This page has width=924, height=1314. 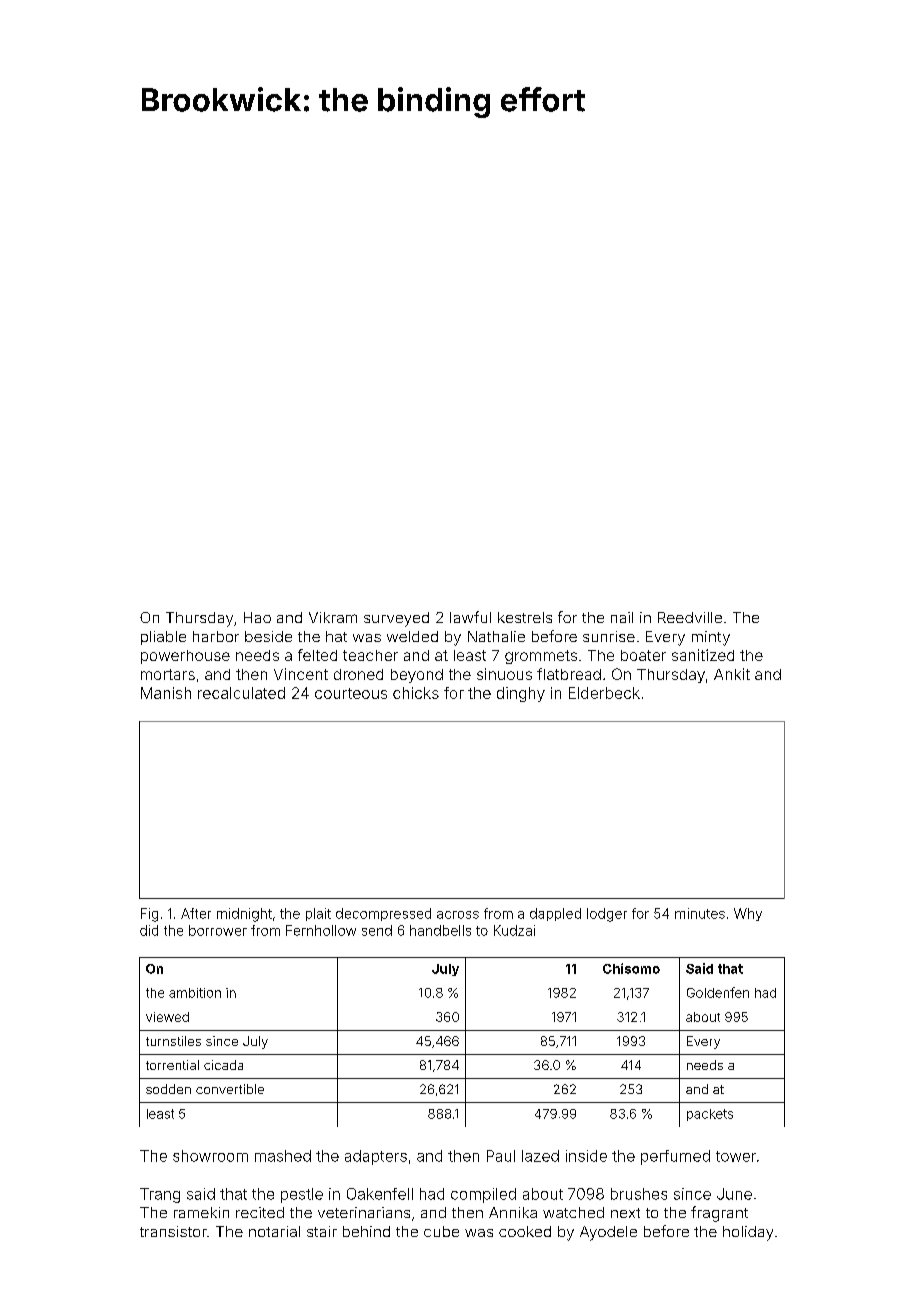 I want to click on pestle, so click(x=302, y=1195).
